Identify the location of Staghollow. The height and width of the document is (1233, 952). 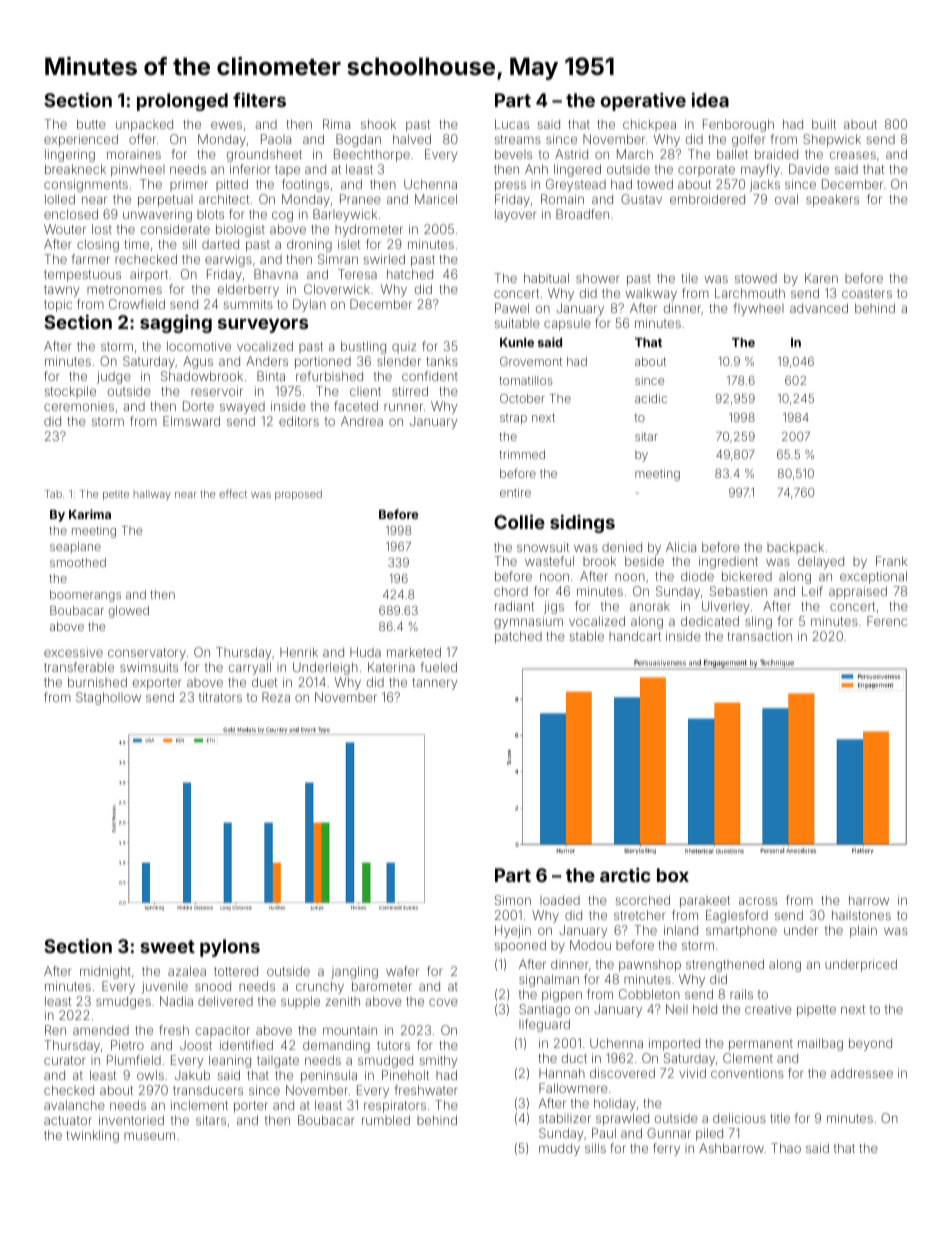
(108, 698).
